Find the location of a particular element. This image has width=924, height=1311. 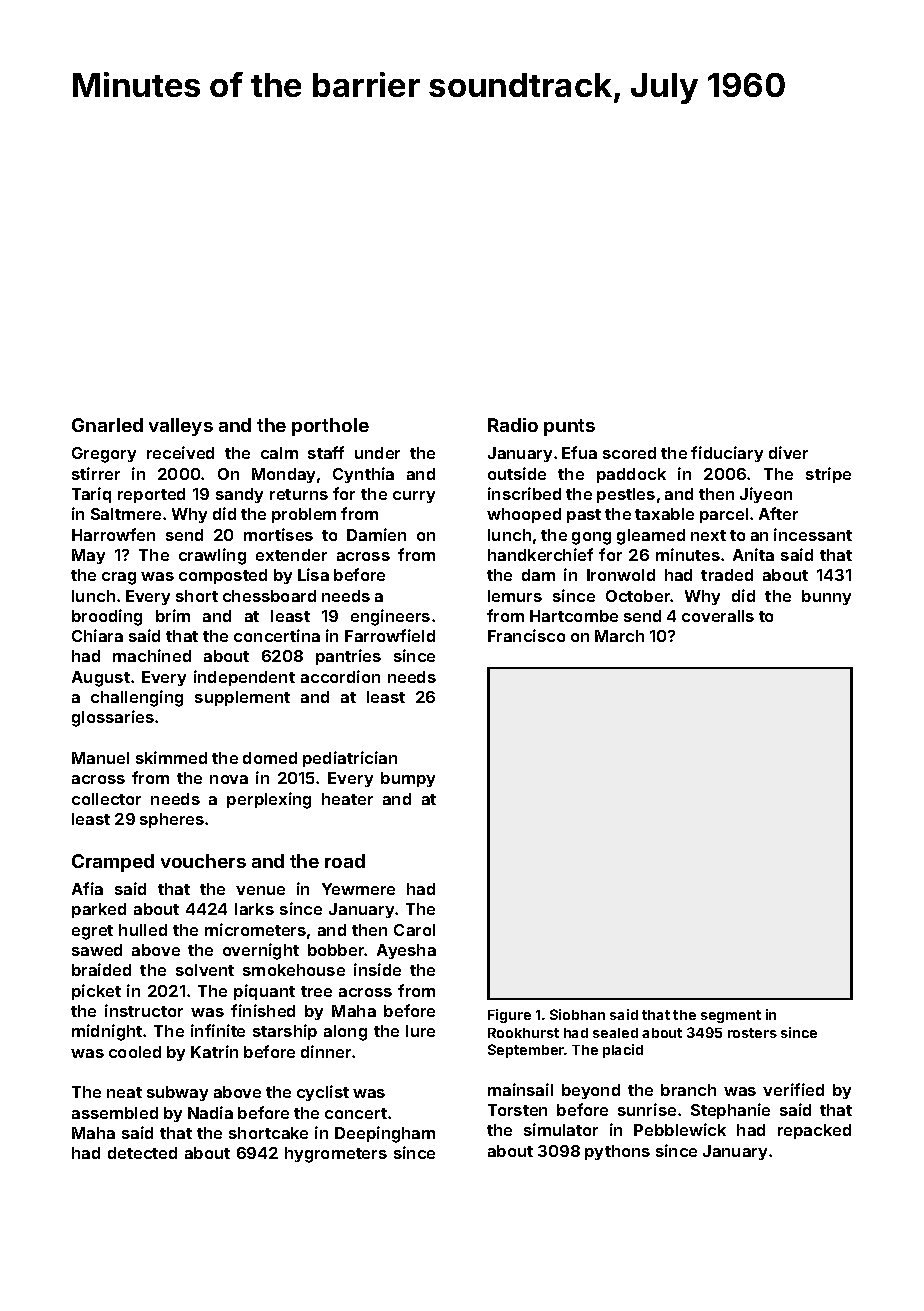

Cramped is located at coordinates (113, 863).
